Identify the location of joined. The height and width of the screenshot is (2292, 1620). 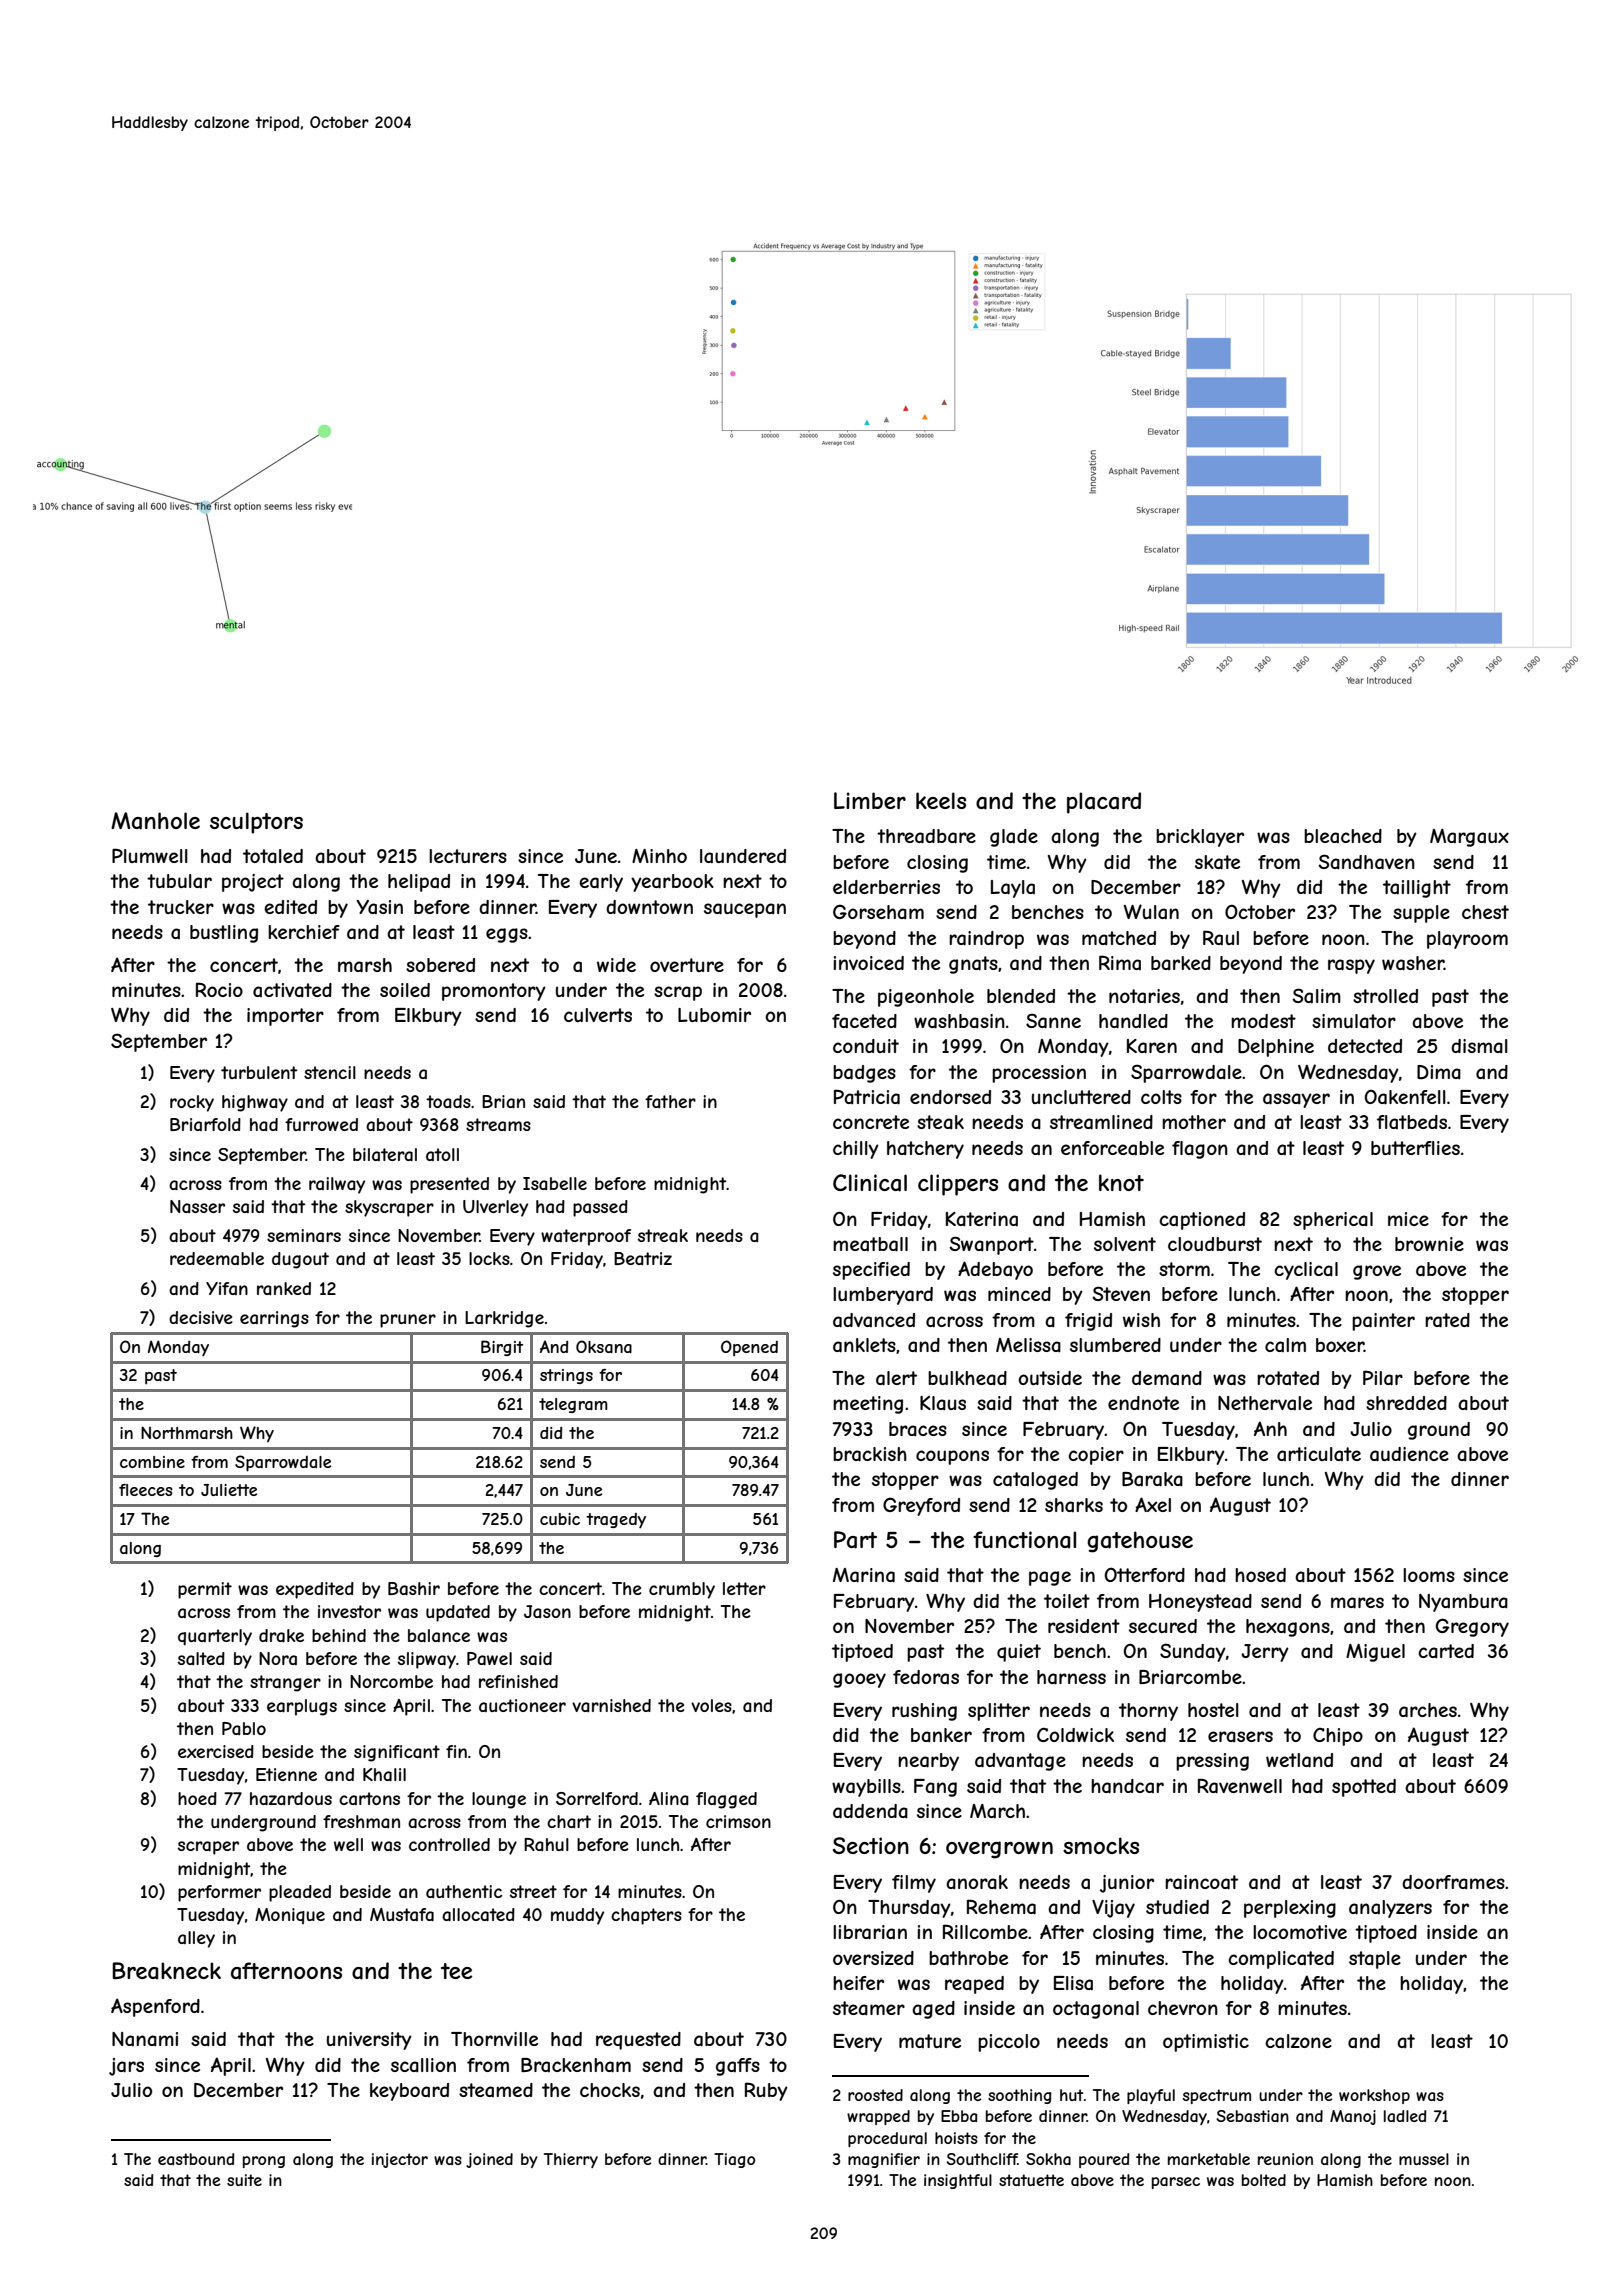
(489, 2160).
